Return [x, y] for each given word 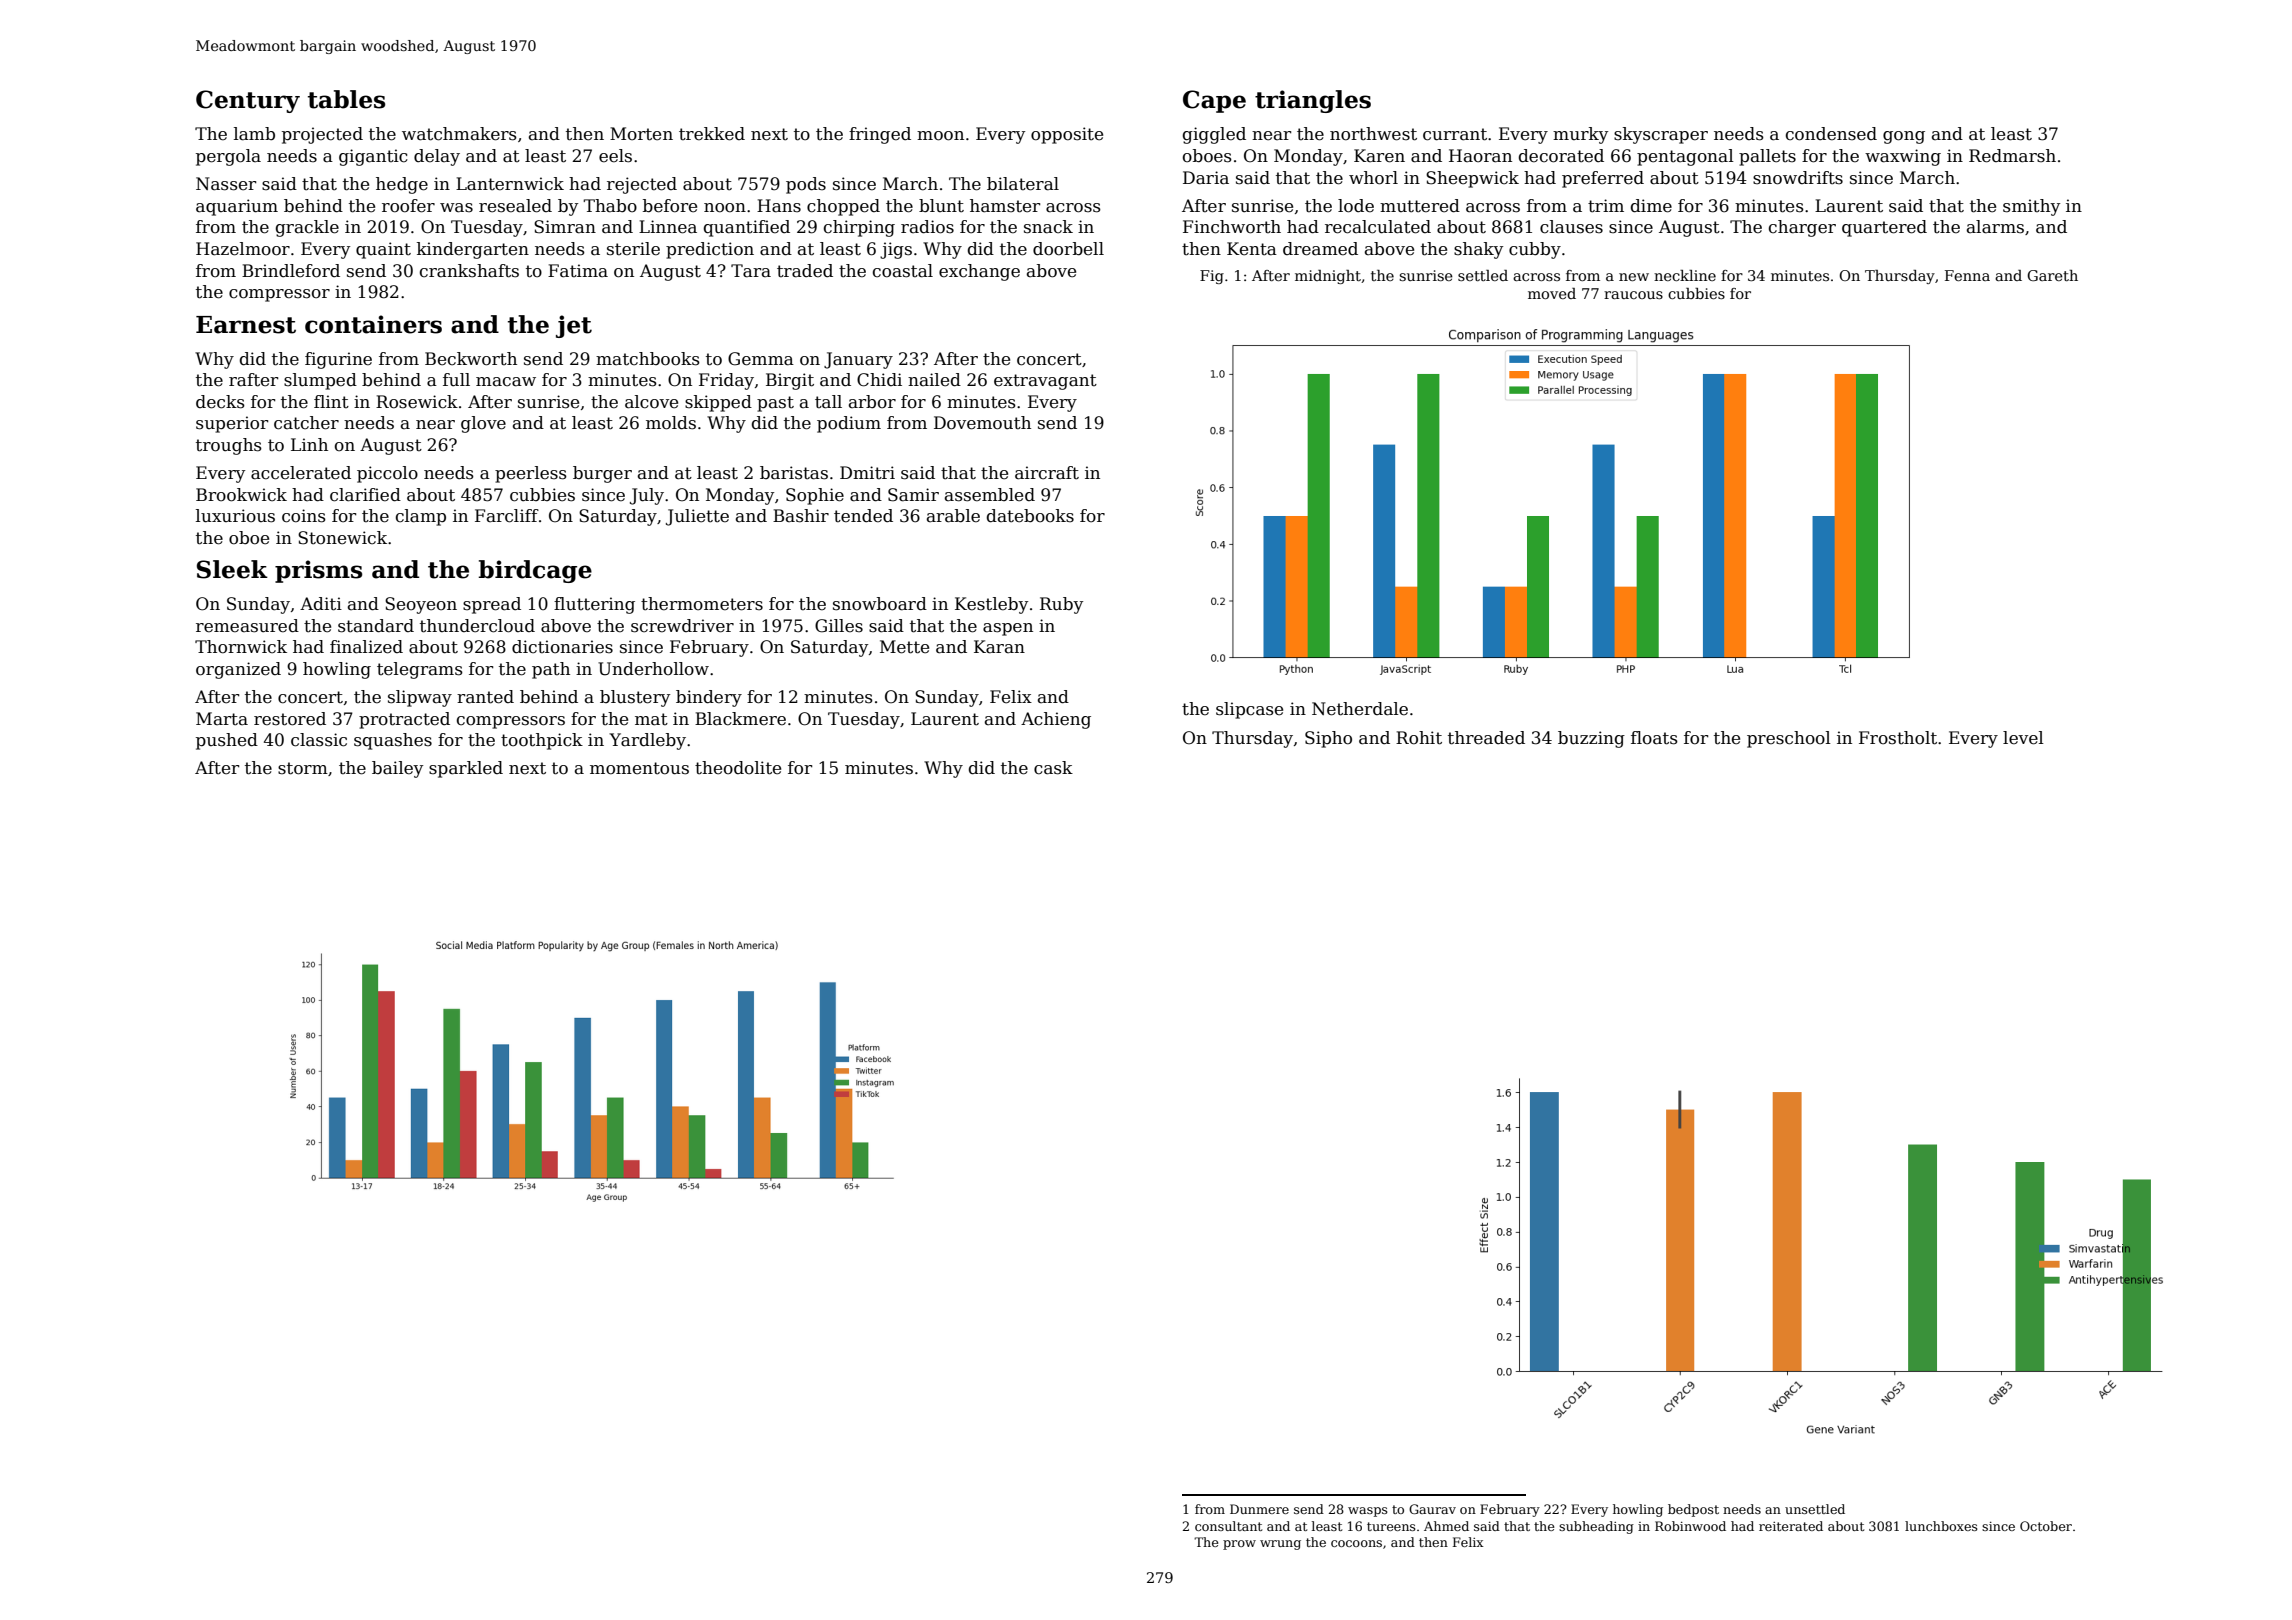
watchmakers [459, 134]
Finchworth [1232, 227]
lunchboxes [1941, 1526]
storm [303, 768]
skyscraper [1661, 135]
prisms [318, 571]
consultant [1228, 1526]
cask [1053, 768]
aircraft [1047, 473]
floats [1654, 738]
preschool [1789, 739]
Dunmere [1259, 1509]
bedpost [1693, 1510]
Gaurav [1432, 1509]
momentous [639, 768]
